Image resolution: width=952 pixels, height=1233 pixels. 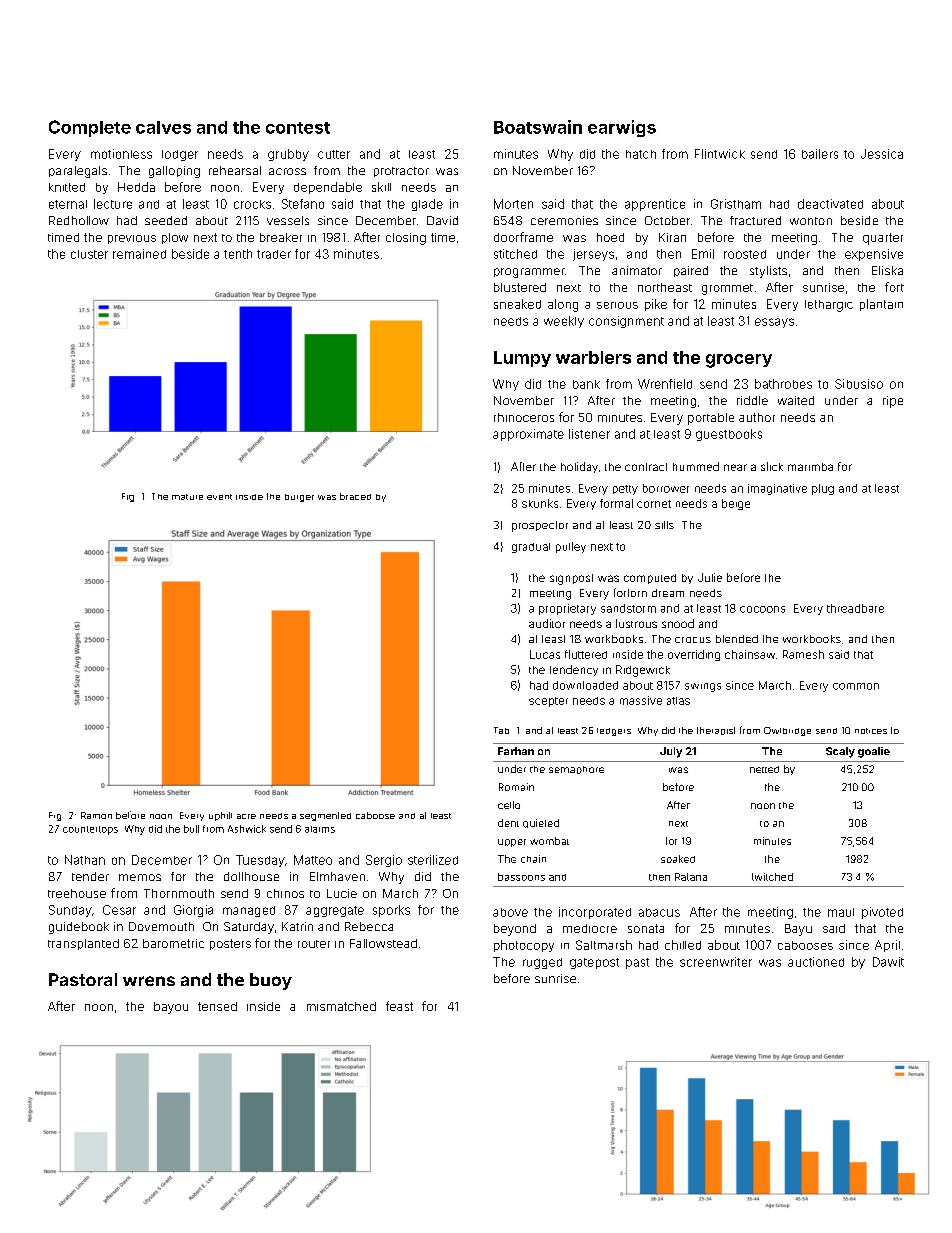 What do you see at coordinates (119, 910) in the image?
I see `Cesar` at bounding box center [119, 910].
